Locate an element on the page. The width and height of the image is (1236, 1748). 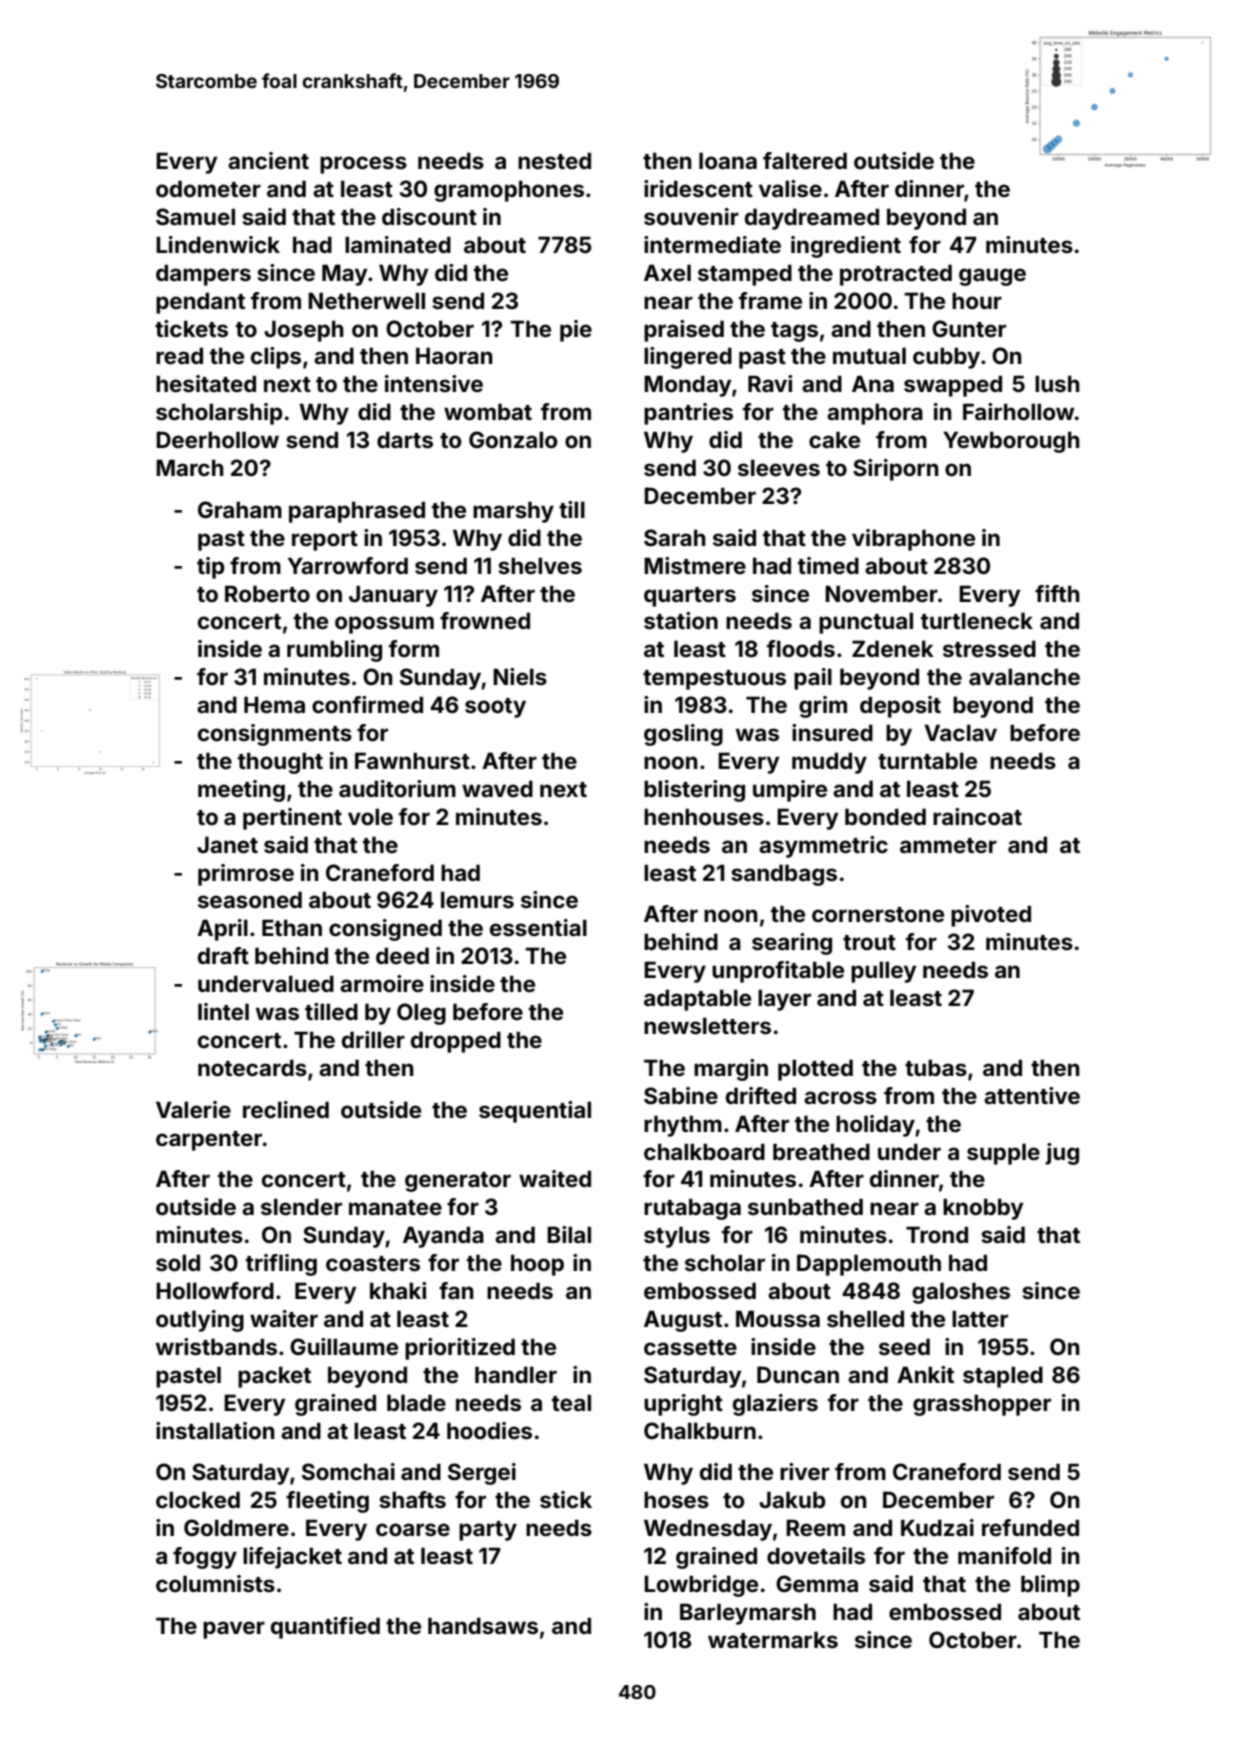
armoire is located at coordinates (382, 983).
